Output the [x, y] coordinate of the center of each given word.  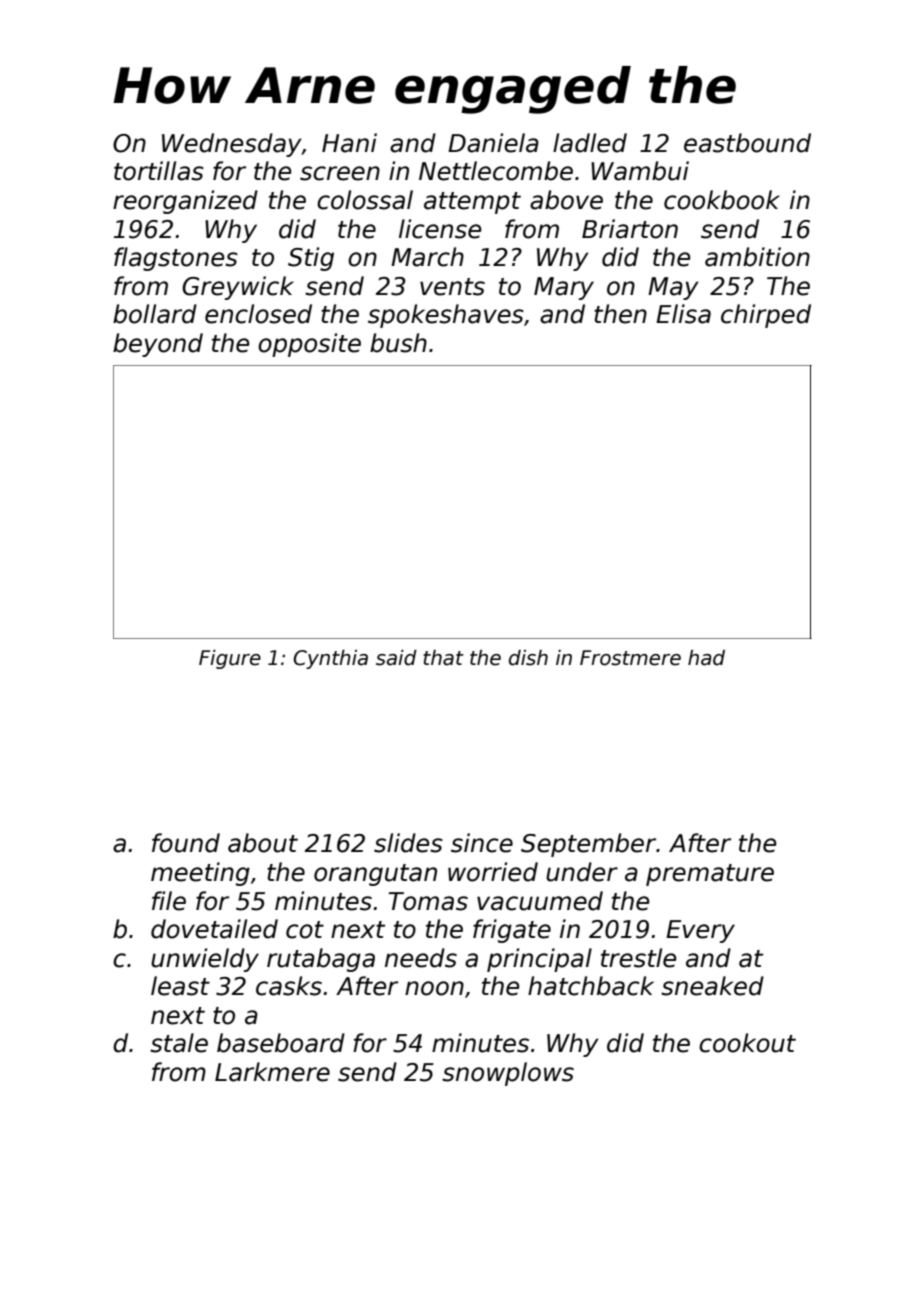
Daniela [493, 143]
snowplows [508, 1074]
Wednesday [232, 145]
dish [528, 658]
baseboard [281, 1043]
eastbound [747, 143]
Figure [230, 659]
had [706, 658]
